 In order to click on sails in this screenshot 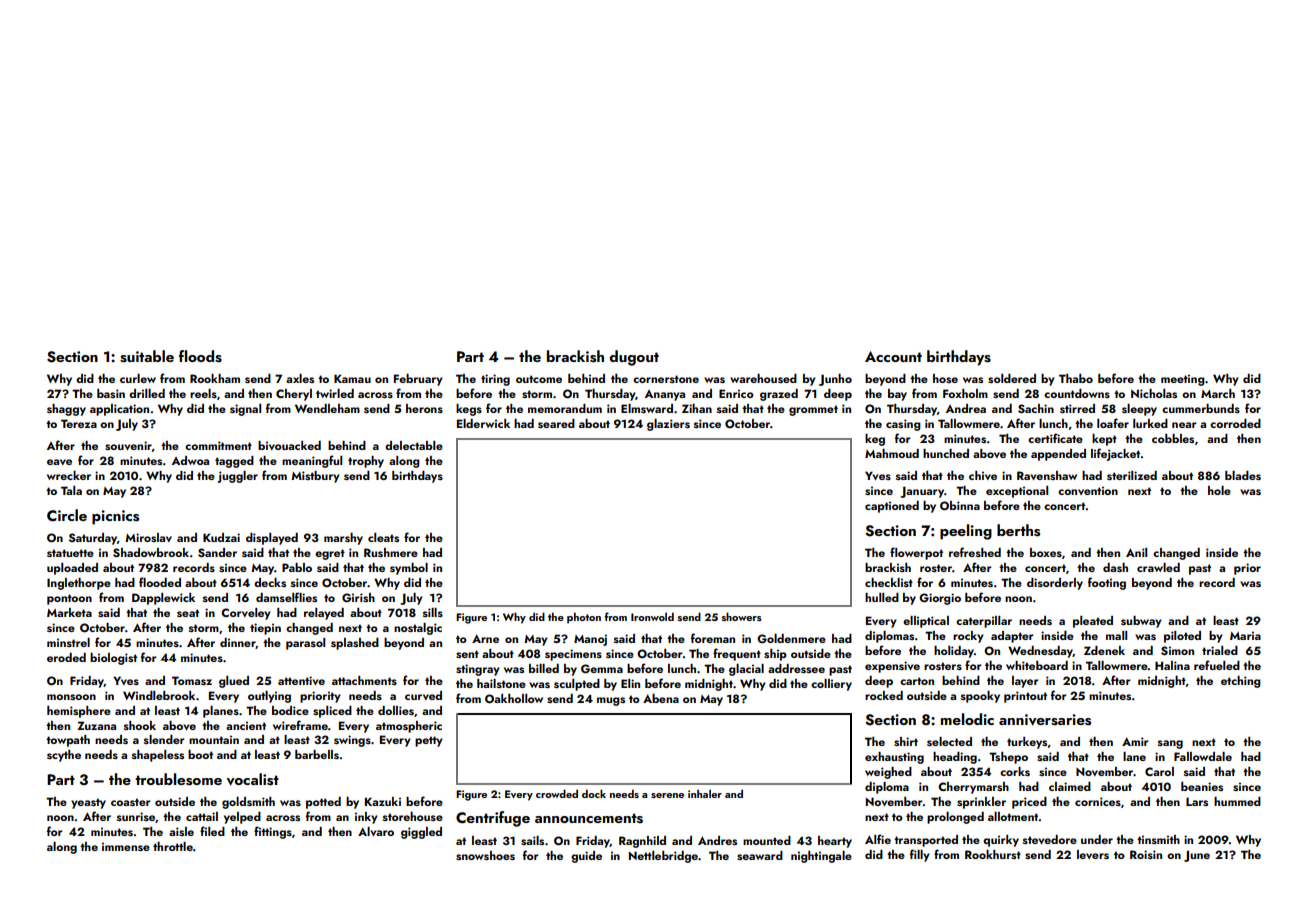, I will do `click(532, 840)`.
